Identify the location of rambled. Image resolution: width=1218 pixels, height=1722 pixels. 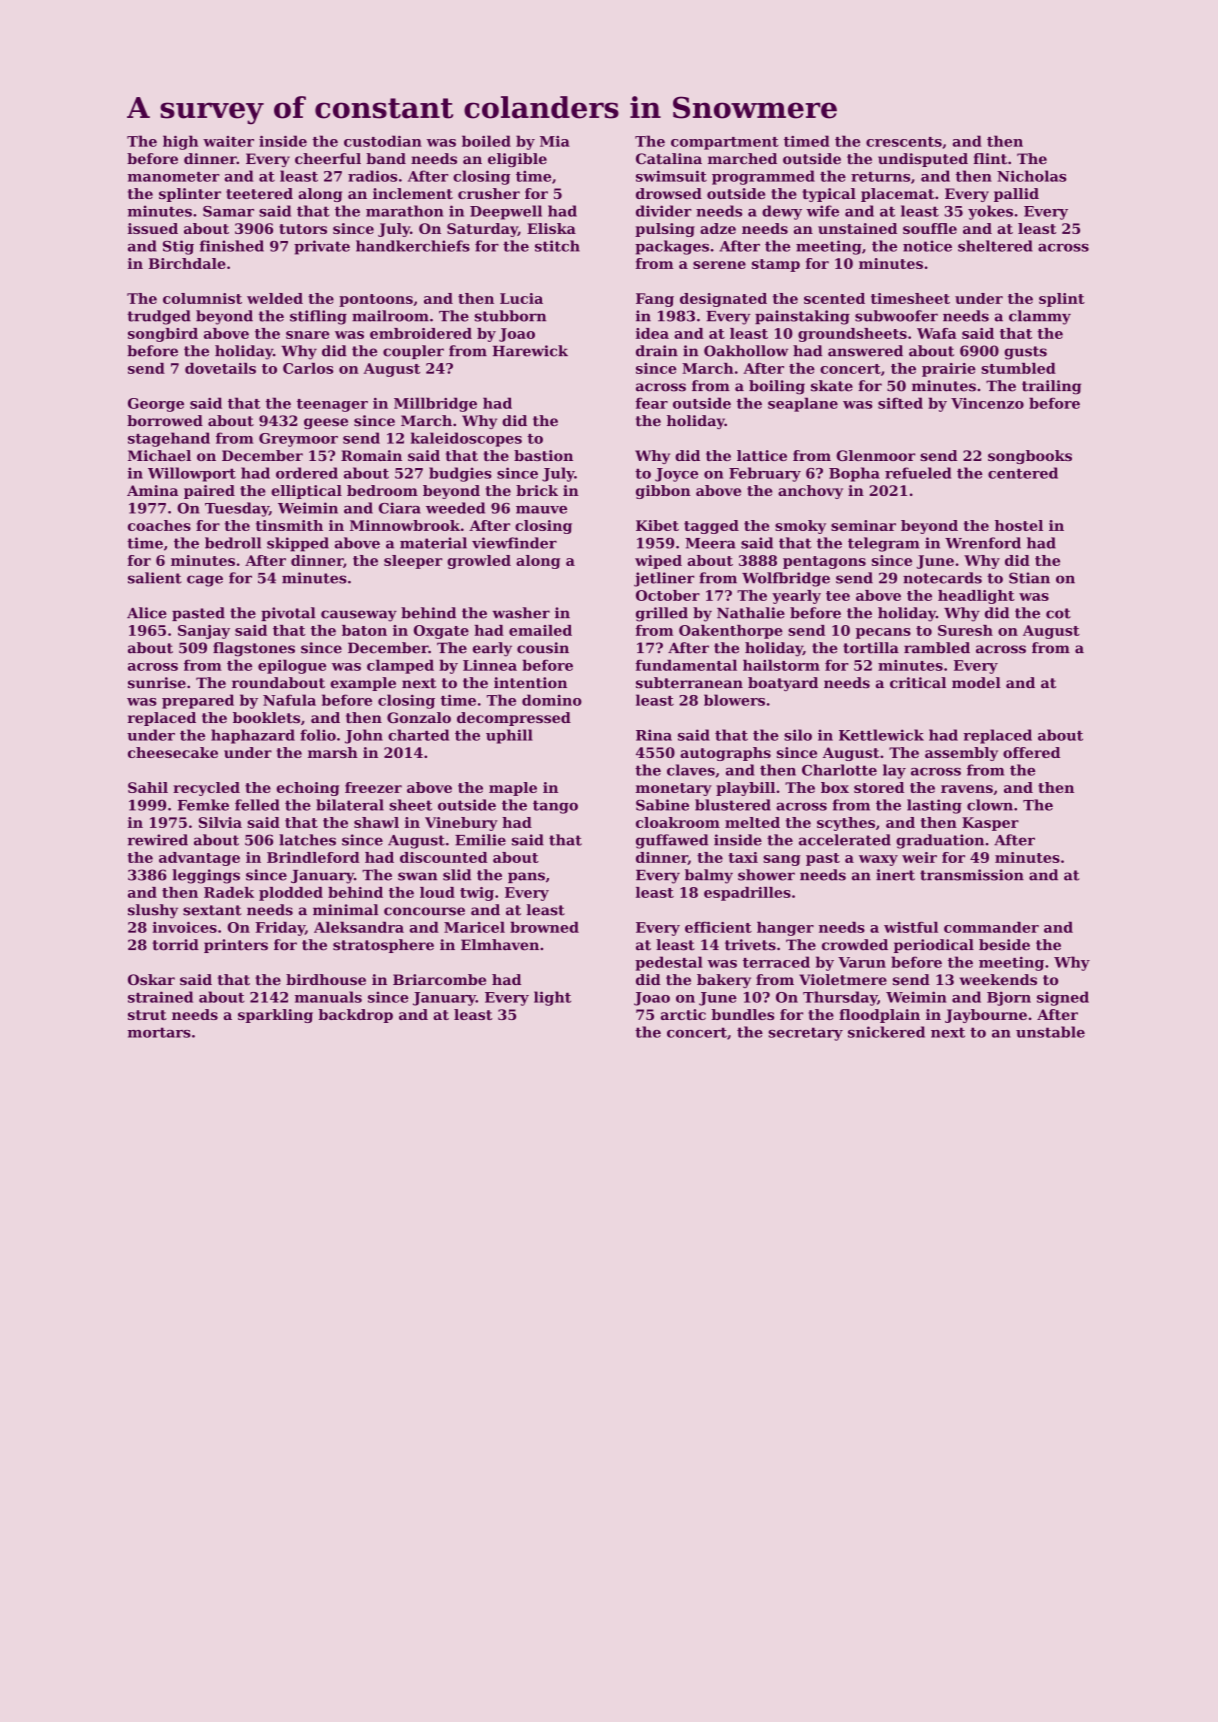
(937, 648).
